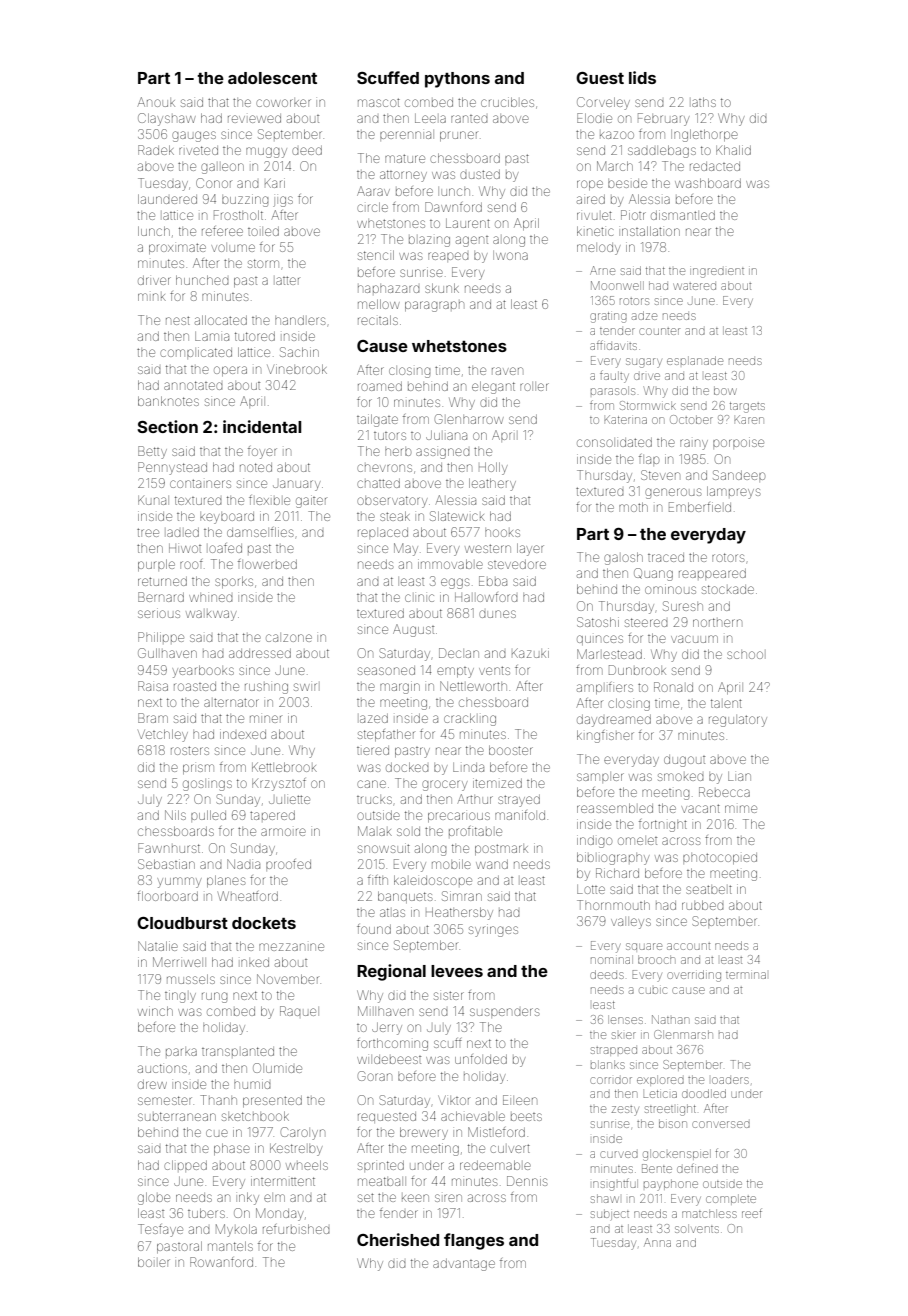  Describe the element at coordinates (657, 1242) in the document. I see `Anna` at that location.
